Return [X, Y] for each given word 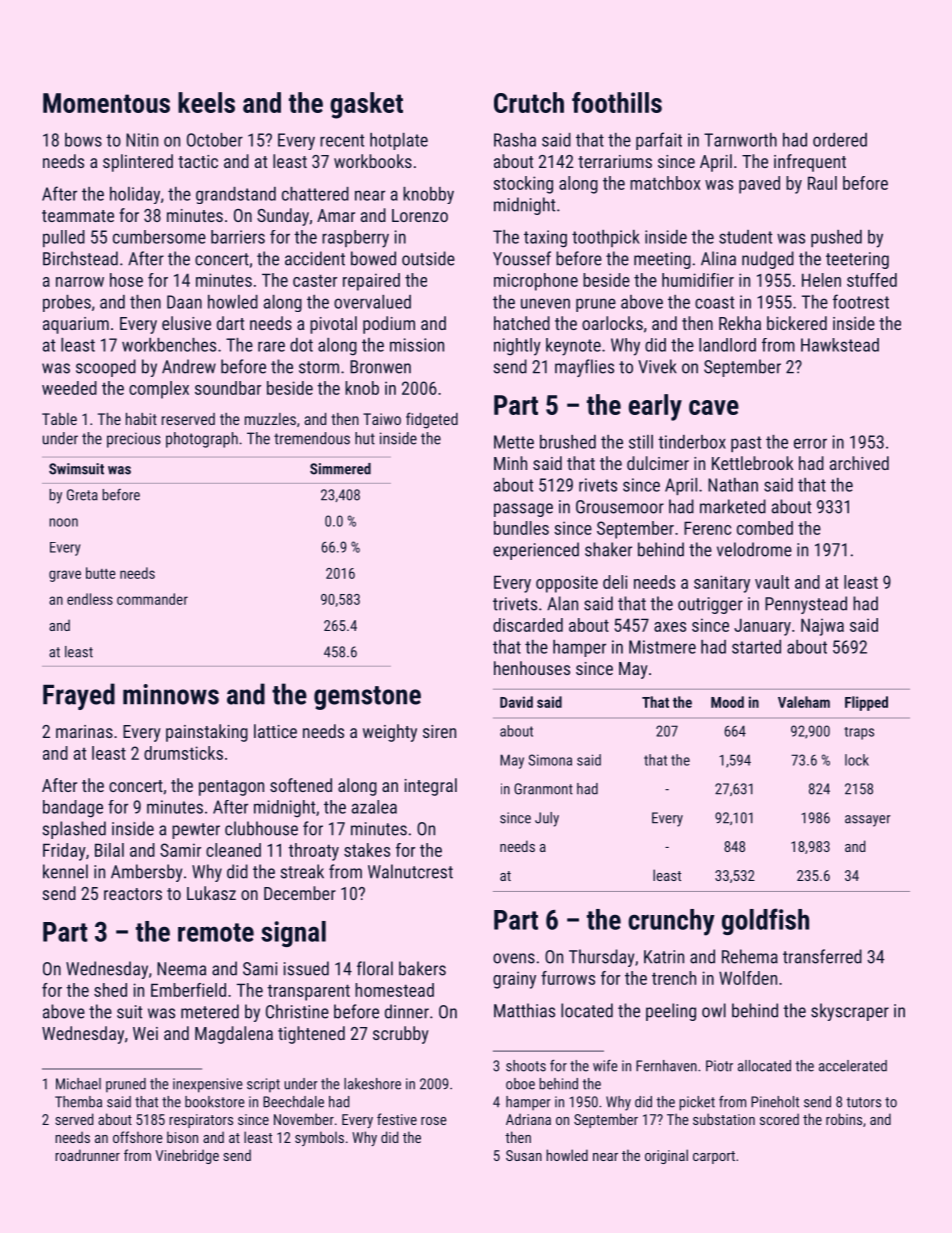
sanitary [722, 584]
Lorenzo [420, 215]
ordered [840, 140]
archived [859, 463]
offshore [138, 1137]
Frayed [79, 696]
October [215, 140]
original [666, 1156]
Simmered [340, 469]
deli [615, 582]
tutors [863, 1102]
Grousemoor [620, 507]
